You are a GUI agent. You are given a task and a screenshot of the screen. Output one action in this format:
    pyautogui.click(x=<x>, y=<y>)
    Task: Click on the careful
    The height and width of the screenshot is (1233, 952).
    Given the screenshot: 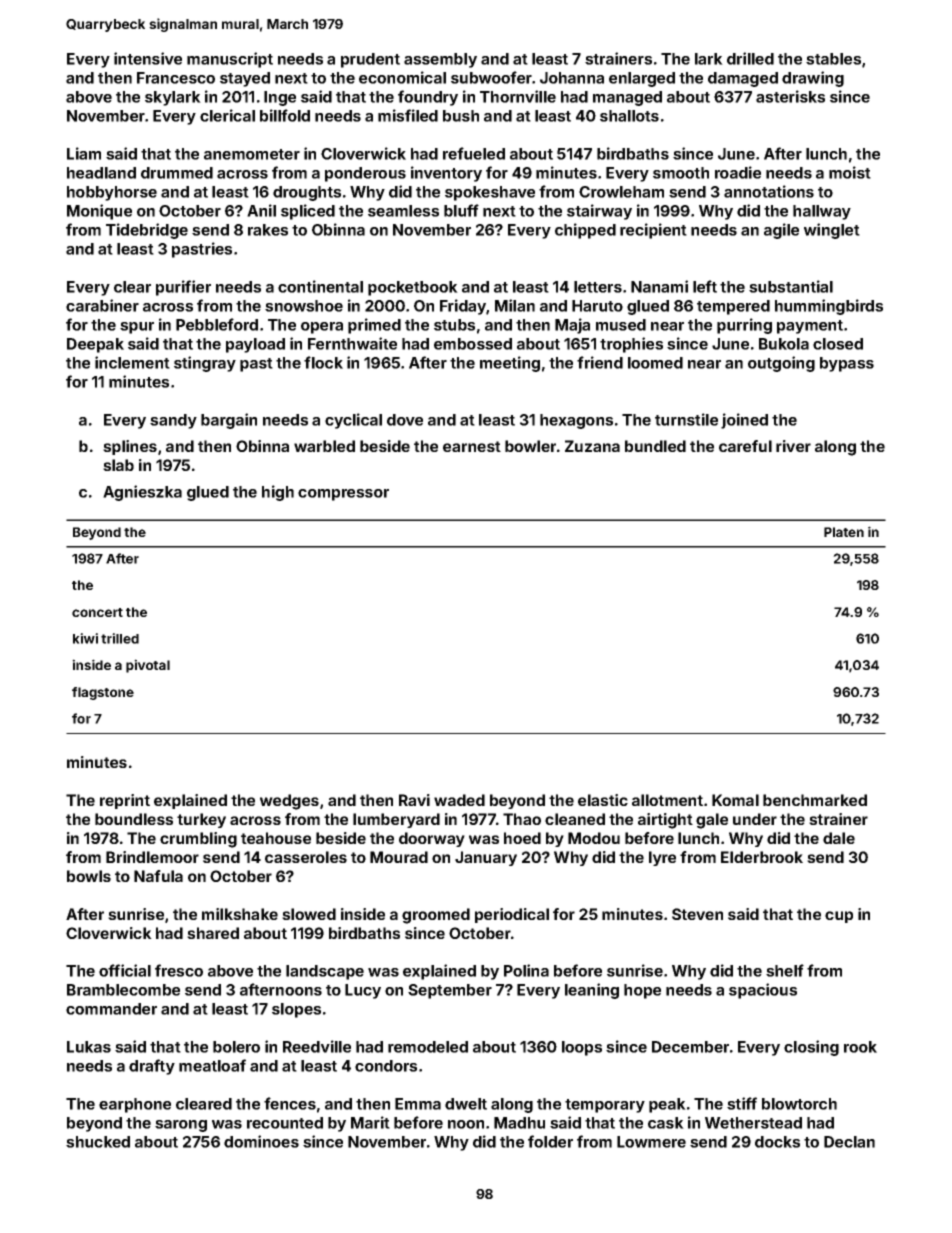 What is the action you would take?
    pyautogui.click(x=745, y=446)
